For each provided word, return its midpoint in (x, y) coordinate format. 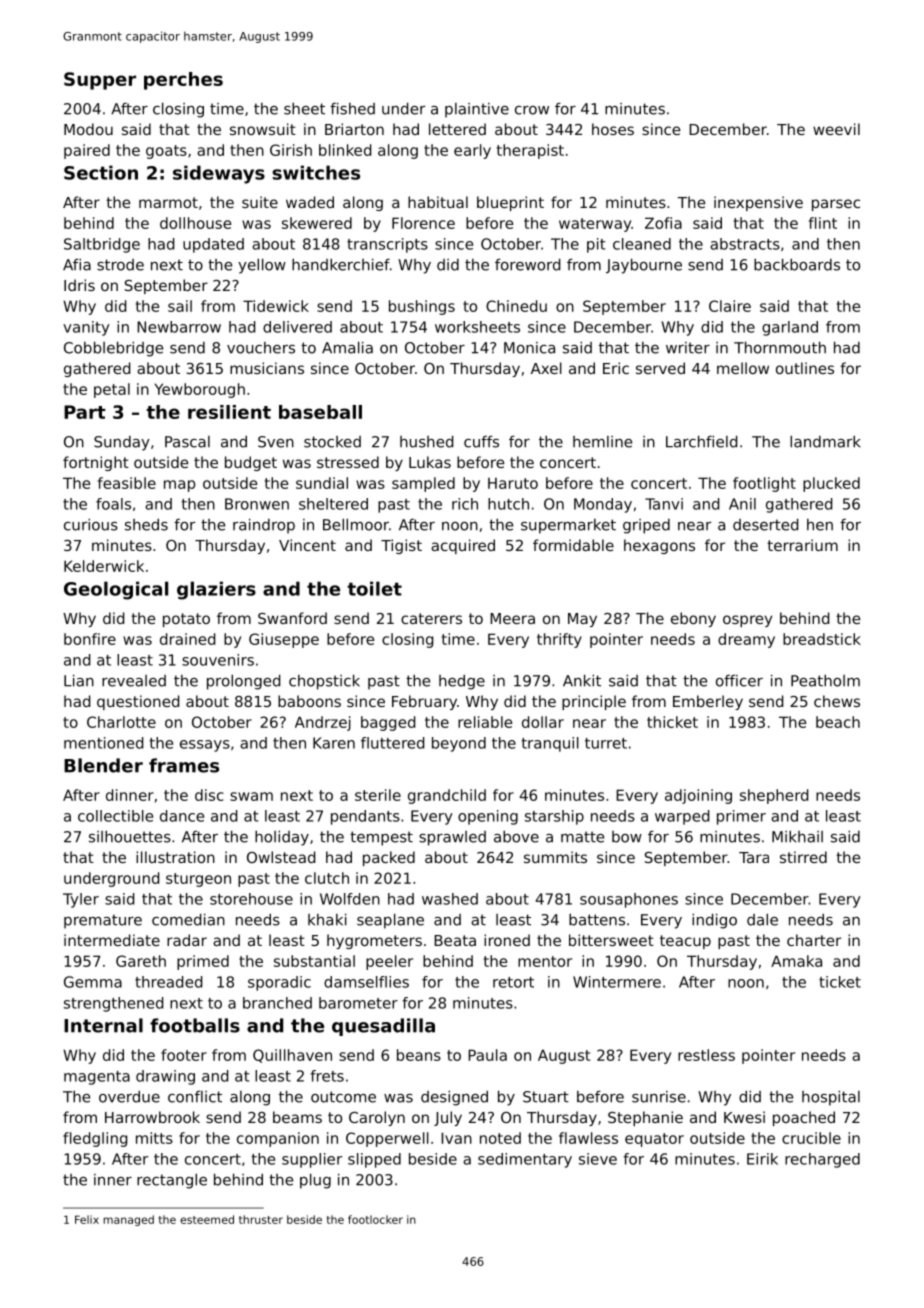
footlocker (375, 1219)
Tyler (81, 900)
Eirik (762, 1159)
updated (213, 245)
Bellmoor (356, 524)
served (660, 368)
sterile (378, 795)
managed (128, 1220)
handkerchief (341, 264)
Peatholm (825, 680)
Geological (116, 590)
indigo (714, 921)
